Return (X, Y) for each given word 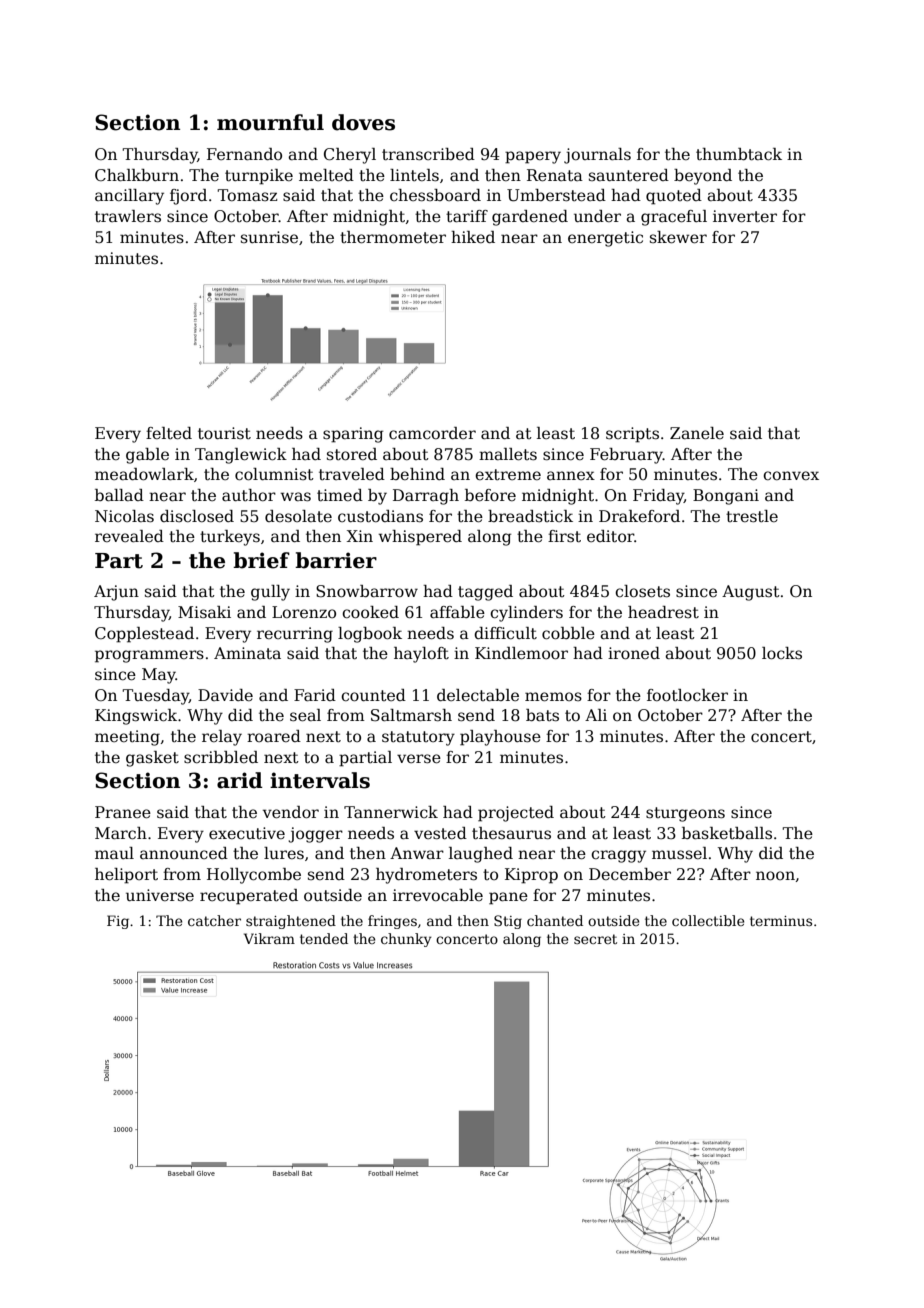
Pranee (123, 812)
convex (791, 475)
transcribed (428, 154)
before (490, 495)
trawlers (128, 216)
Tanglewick (241, 456)
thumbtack (739, 154)
